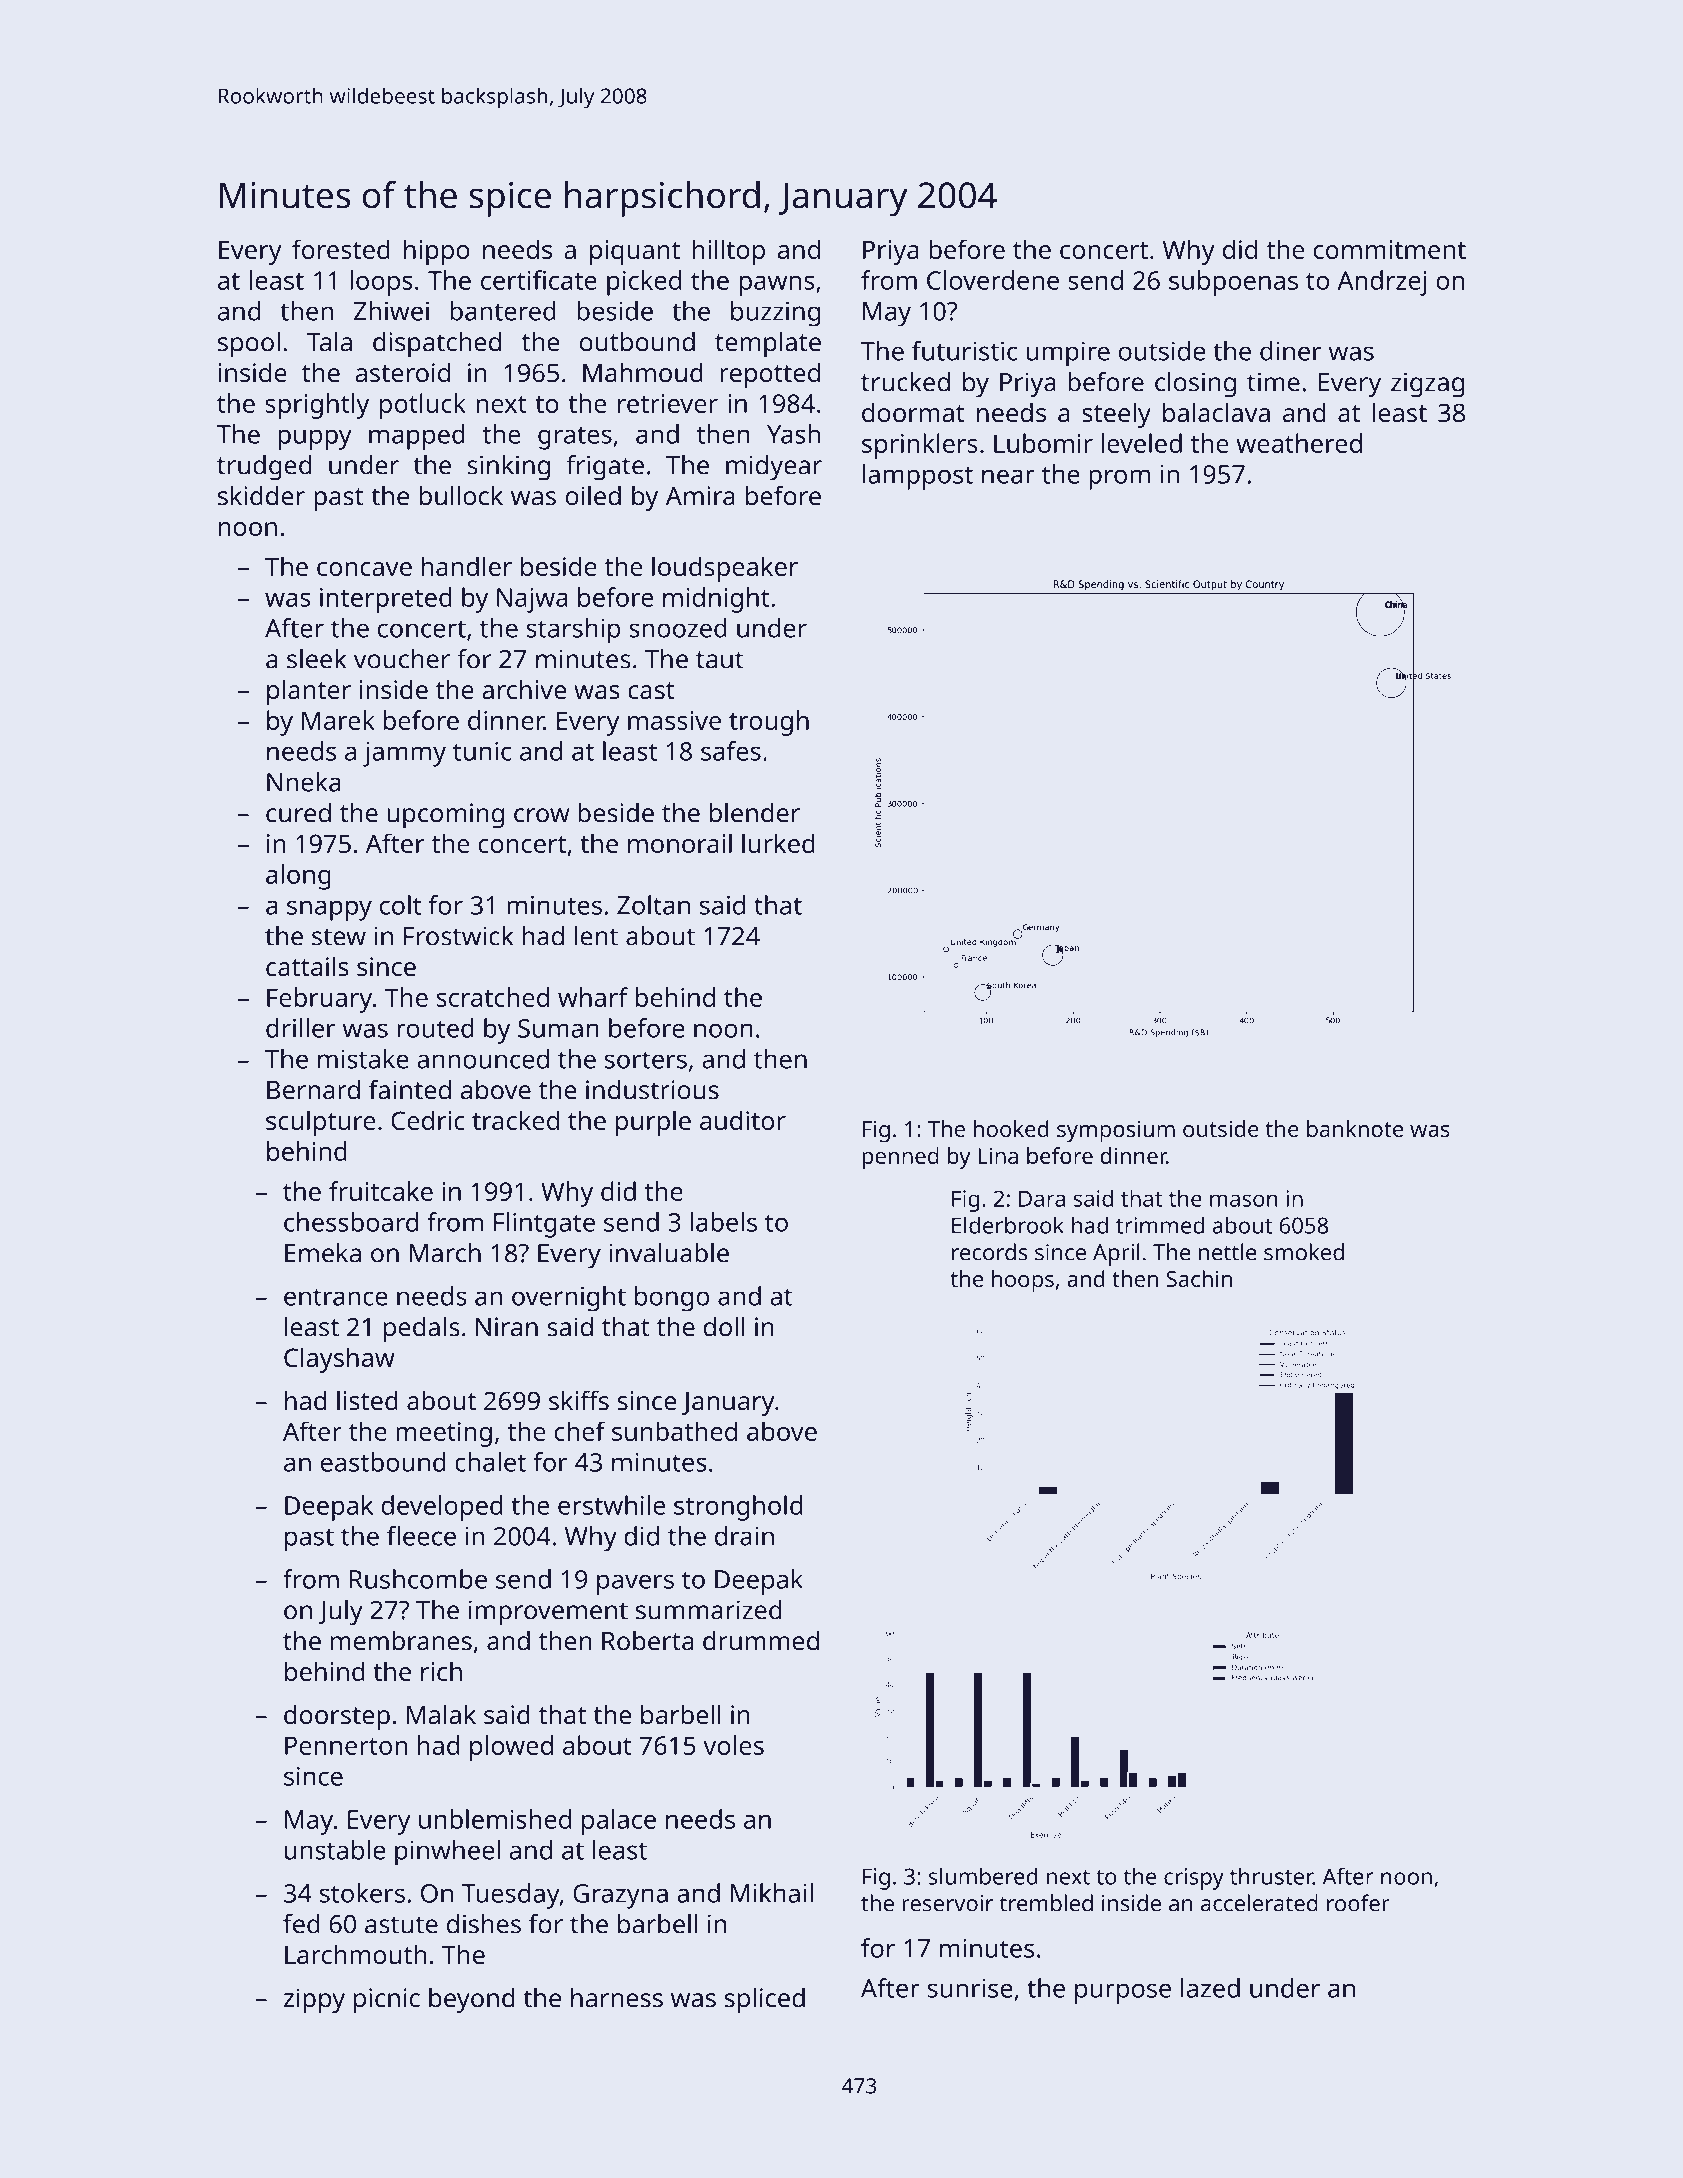 This screenshot has width=1683, height=2178. Describe the element at coordinates (755, 813) in the screenshot. I see `blender` at that location.
